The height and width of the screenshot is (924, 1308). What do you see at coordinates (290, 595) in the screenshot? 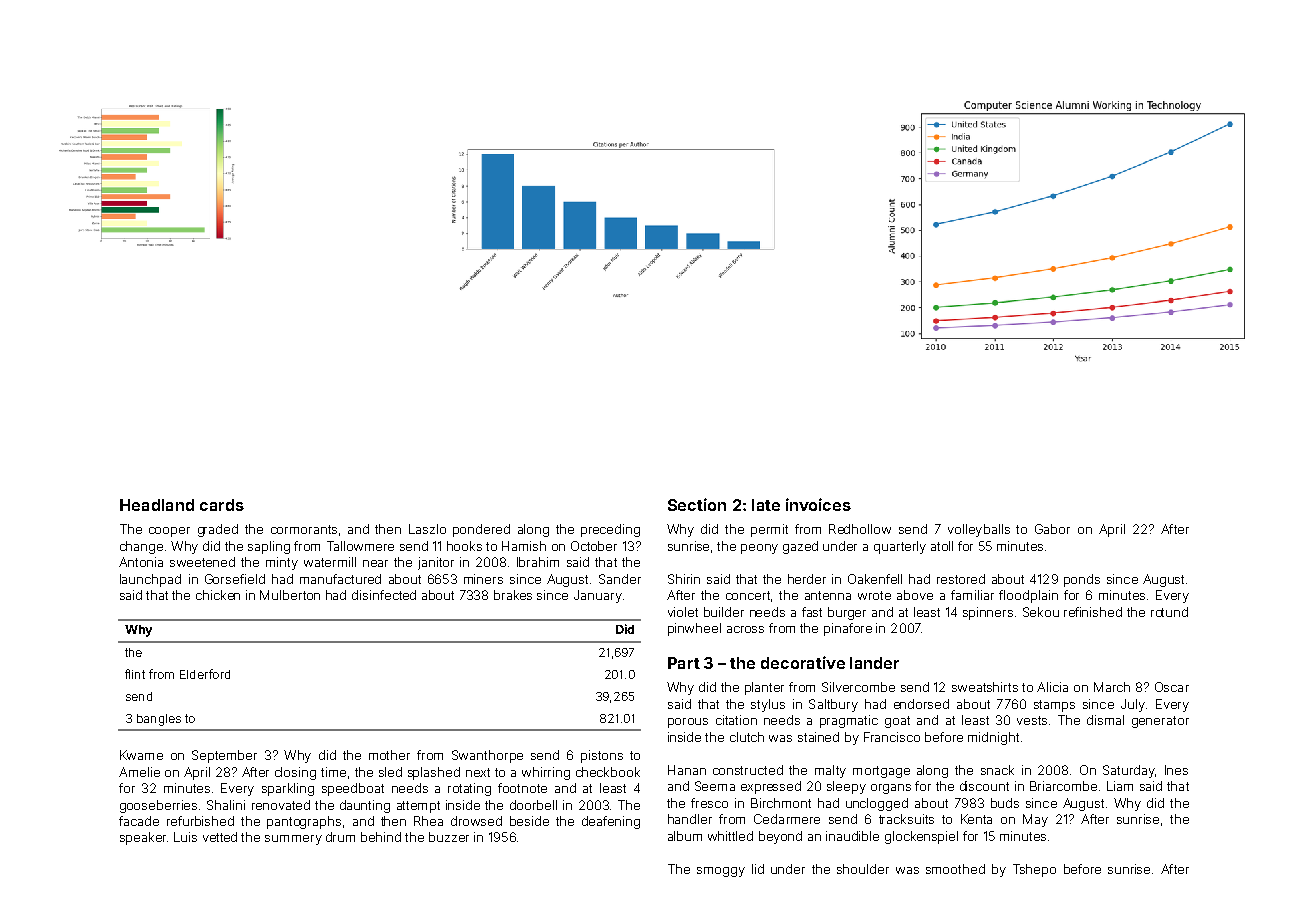
I see `Mulberton` at bounding box center [290, 595].
